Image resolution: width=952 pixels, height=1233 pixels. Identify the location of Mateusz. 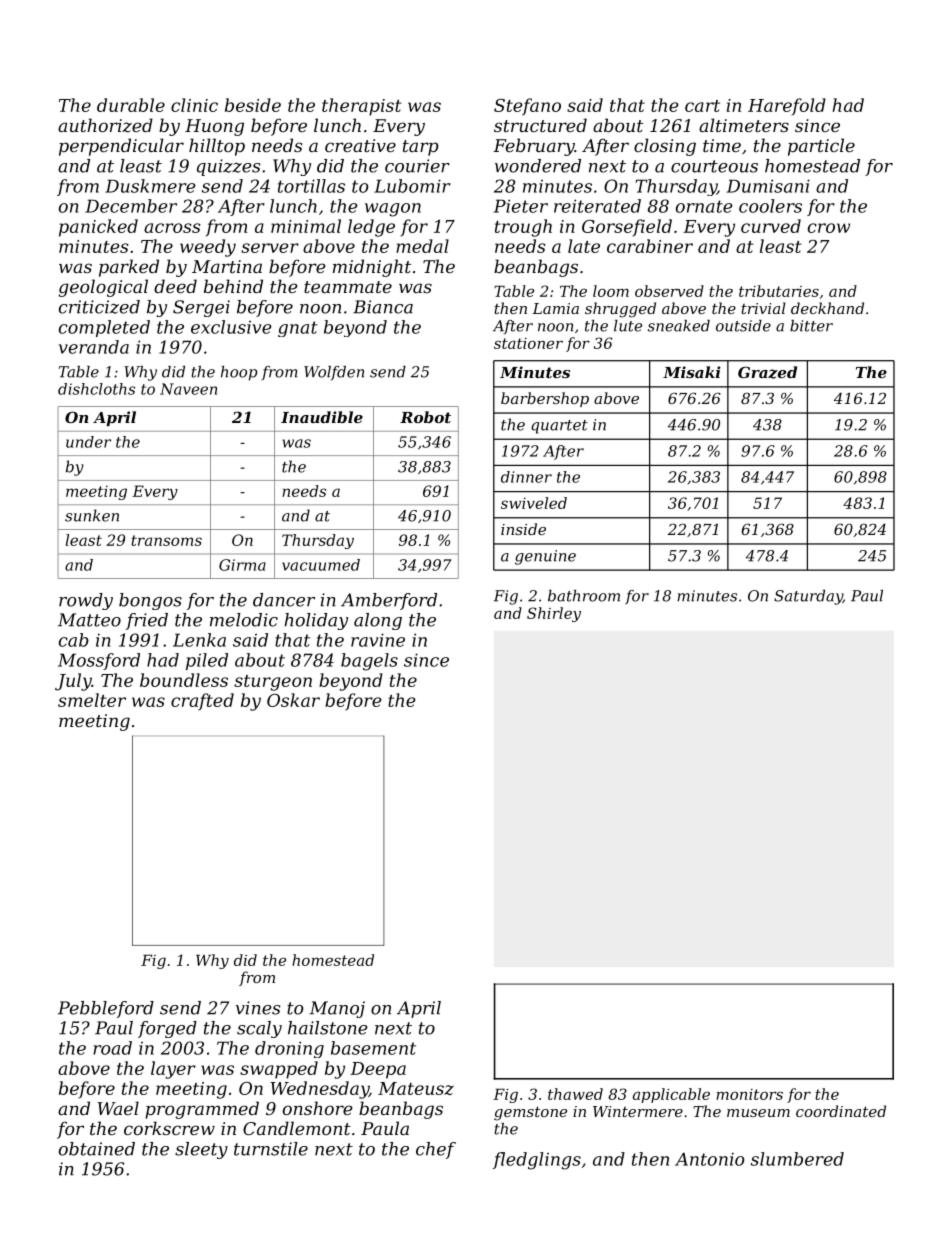
(416, 1088).
